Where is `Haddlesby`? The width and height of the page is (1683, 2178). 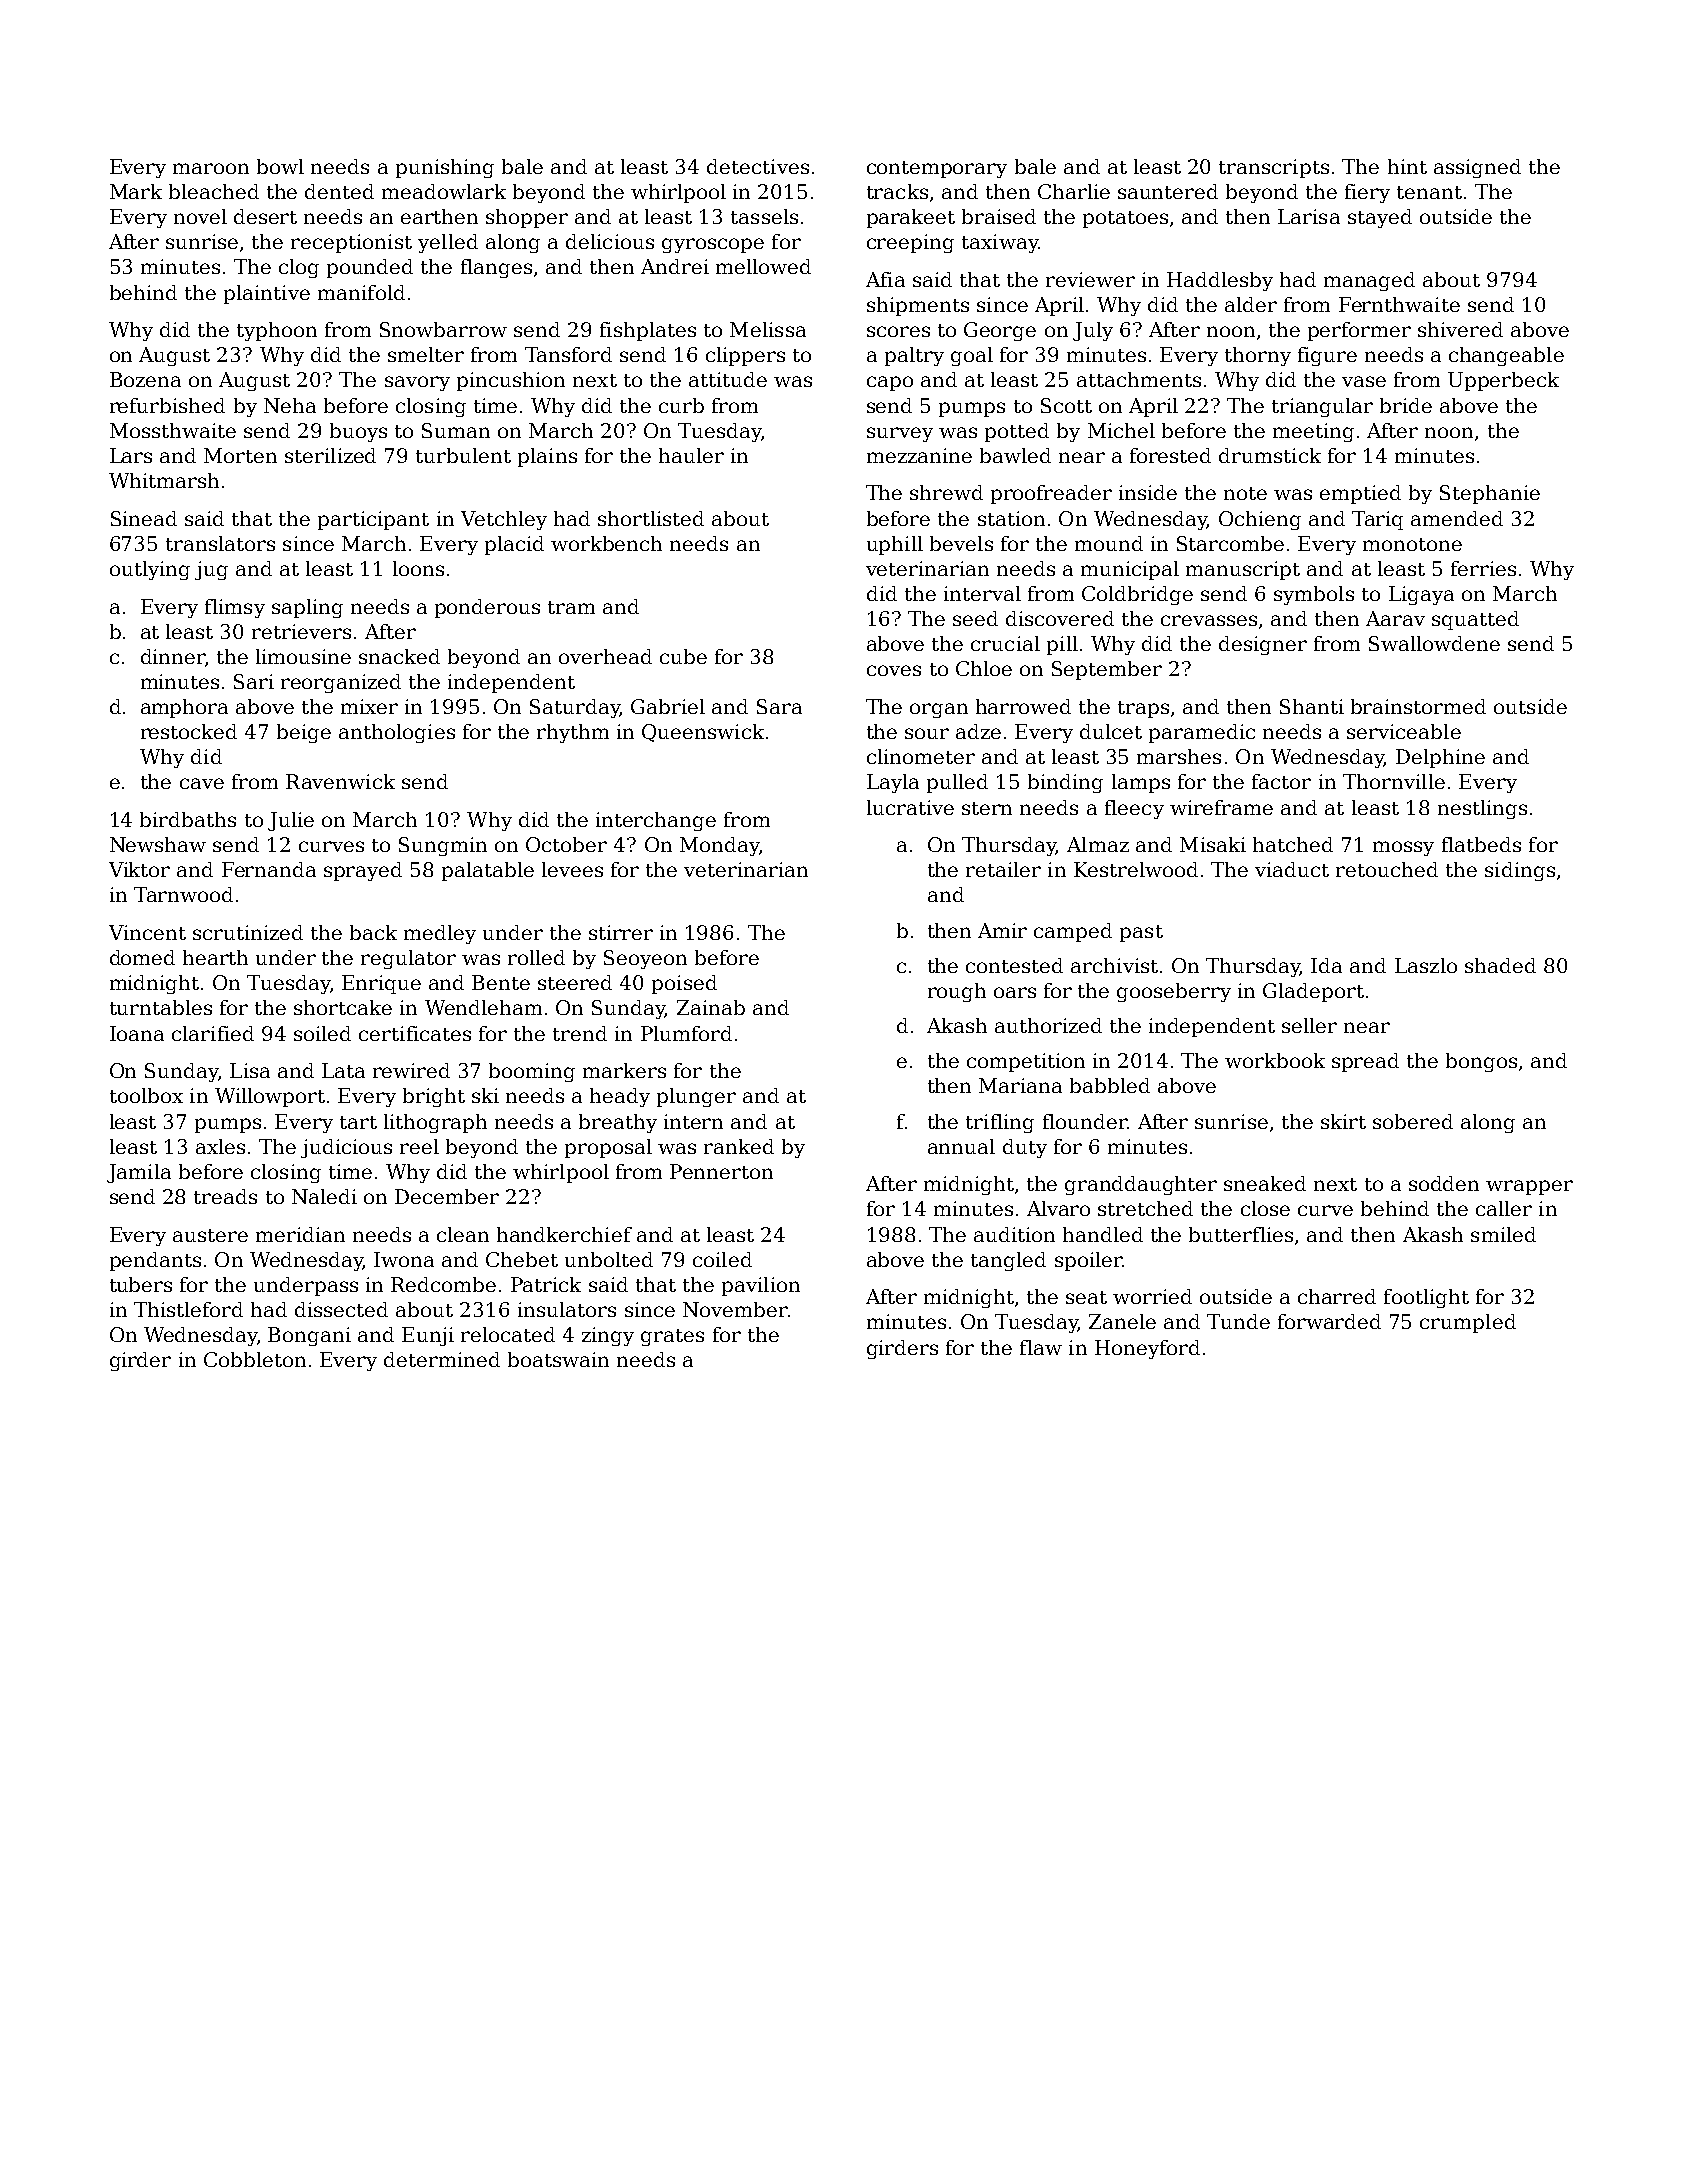
Haddlesby is located at coordinates (1220, 281).
